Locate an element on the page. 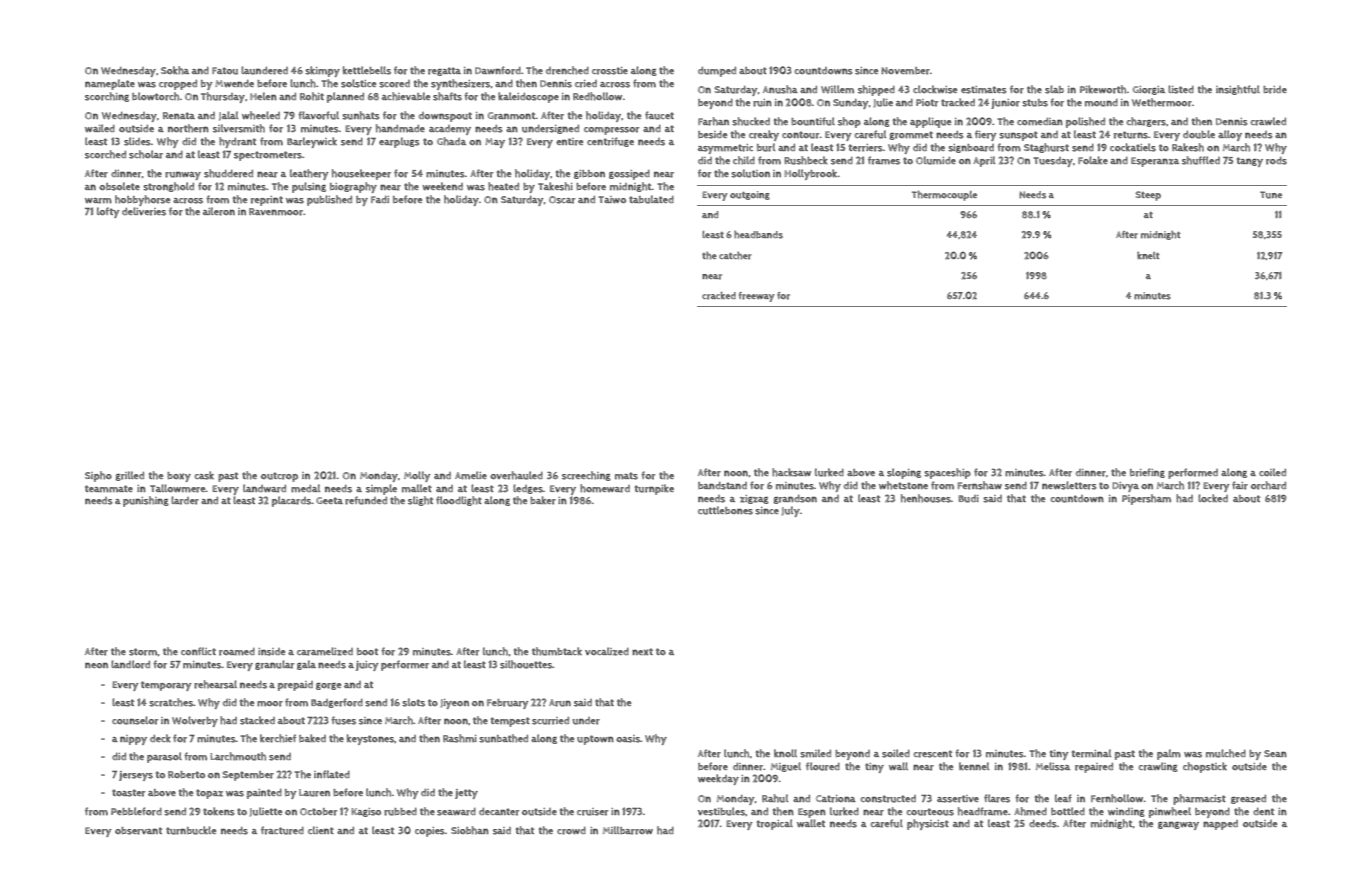 The height and width of the image is (887, 1372). slab is located at coordinates (1054, 89).
